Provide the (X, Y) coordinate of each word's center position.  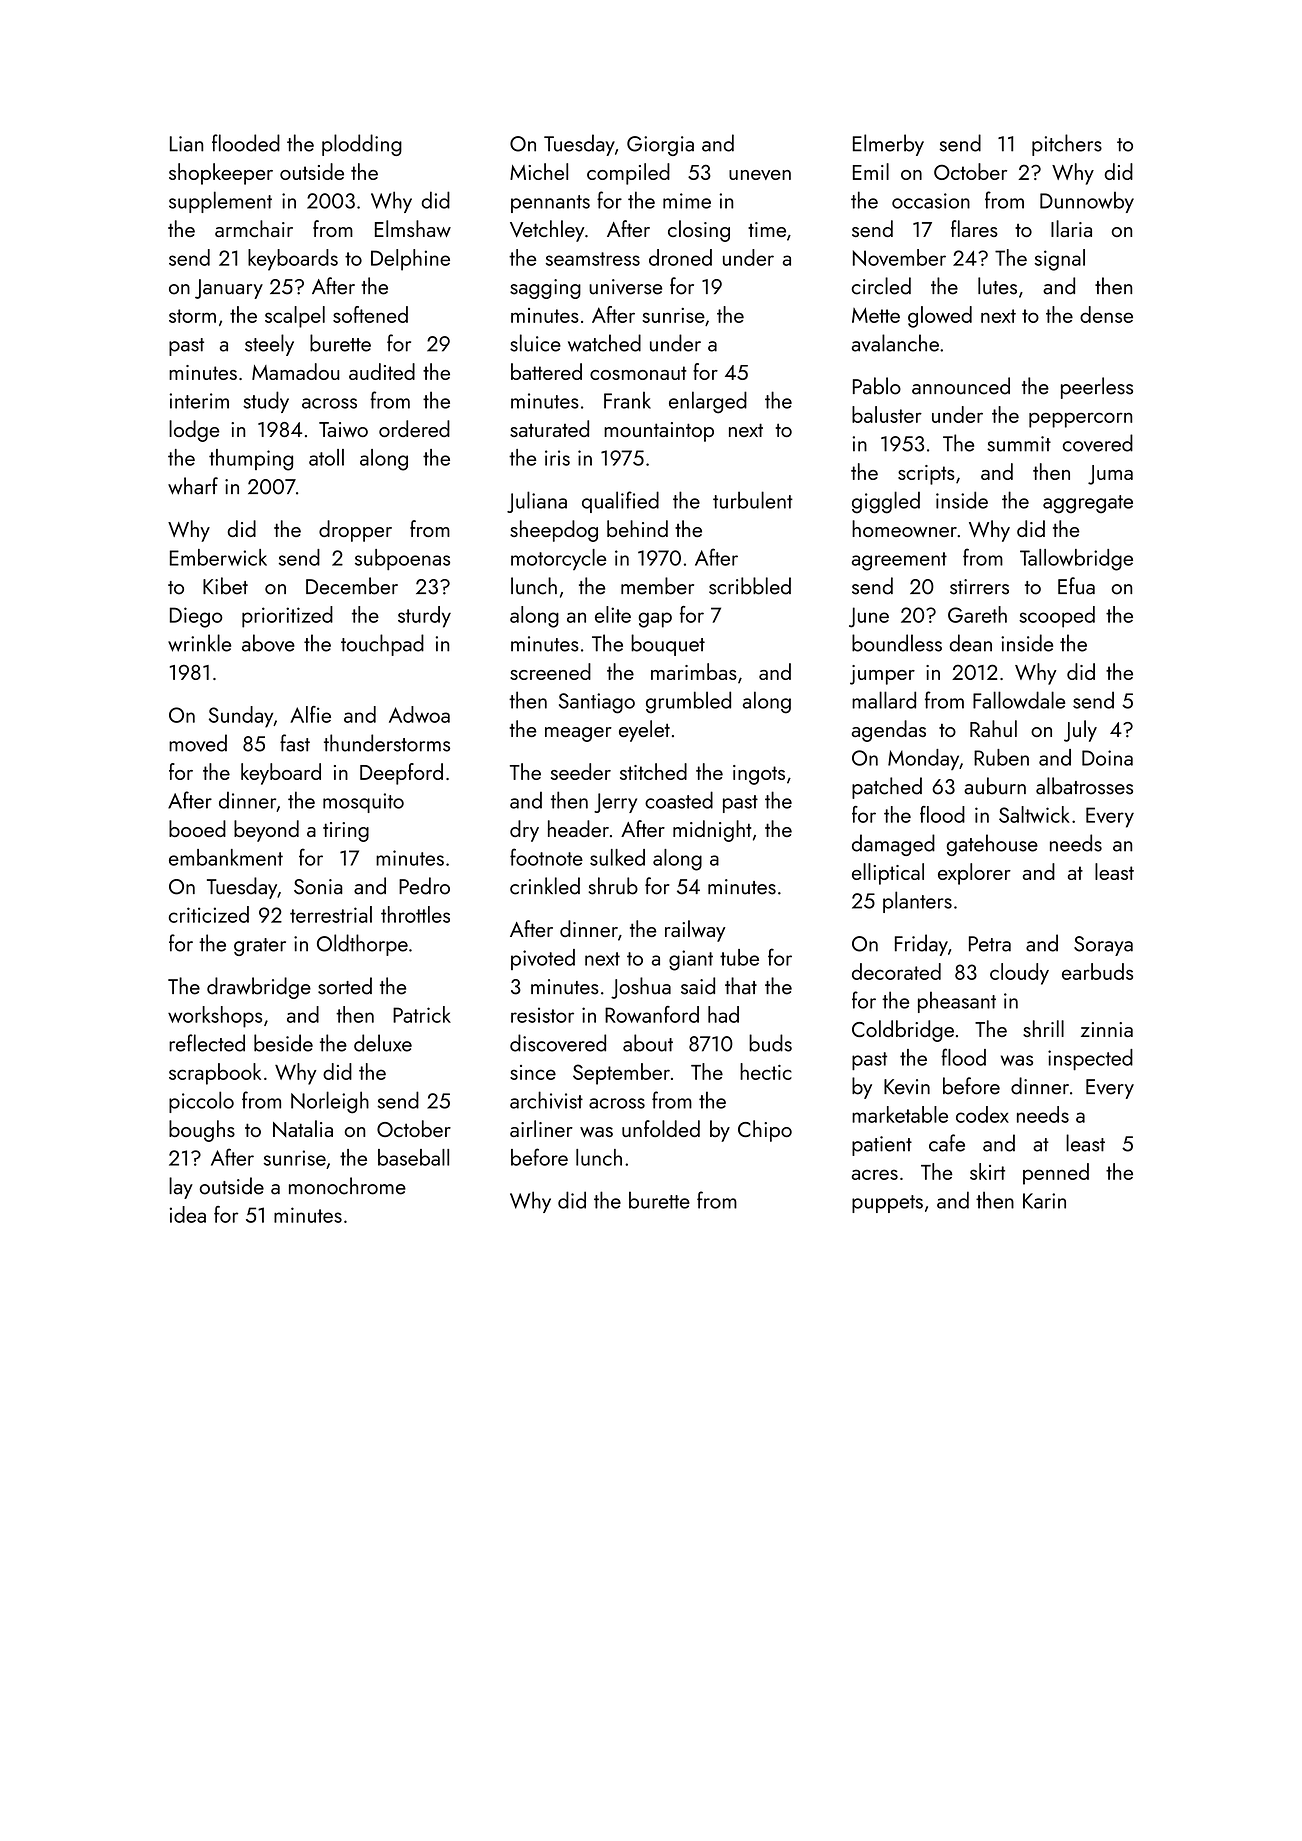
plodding (362, 145)
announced (961, 386)
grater (260, 947)
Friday (921, 945)
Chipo (765, 1131)
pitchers (1067, 145)
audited (382, 371)
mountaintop (659, 432)
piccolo (201, 1102)
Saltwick (1034, 814)
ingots (759, 775)
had (723, 1014)
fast (295, 743)
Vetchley (547, 231)
